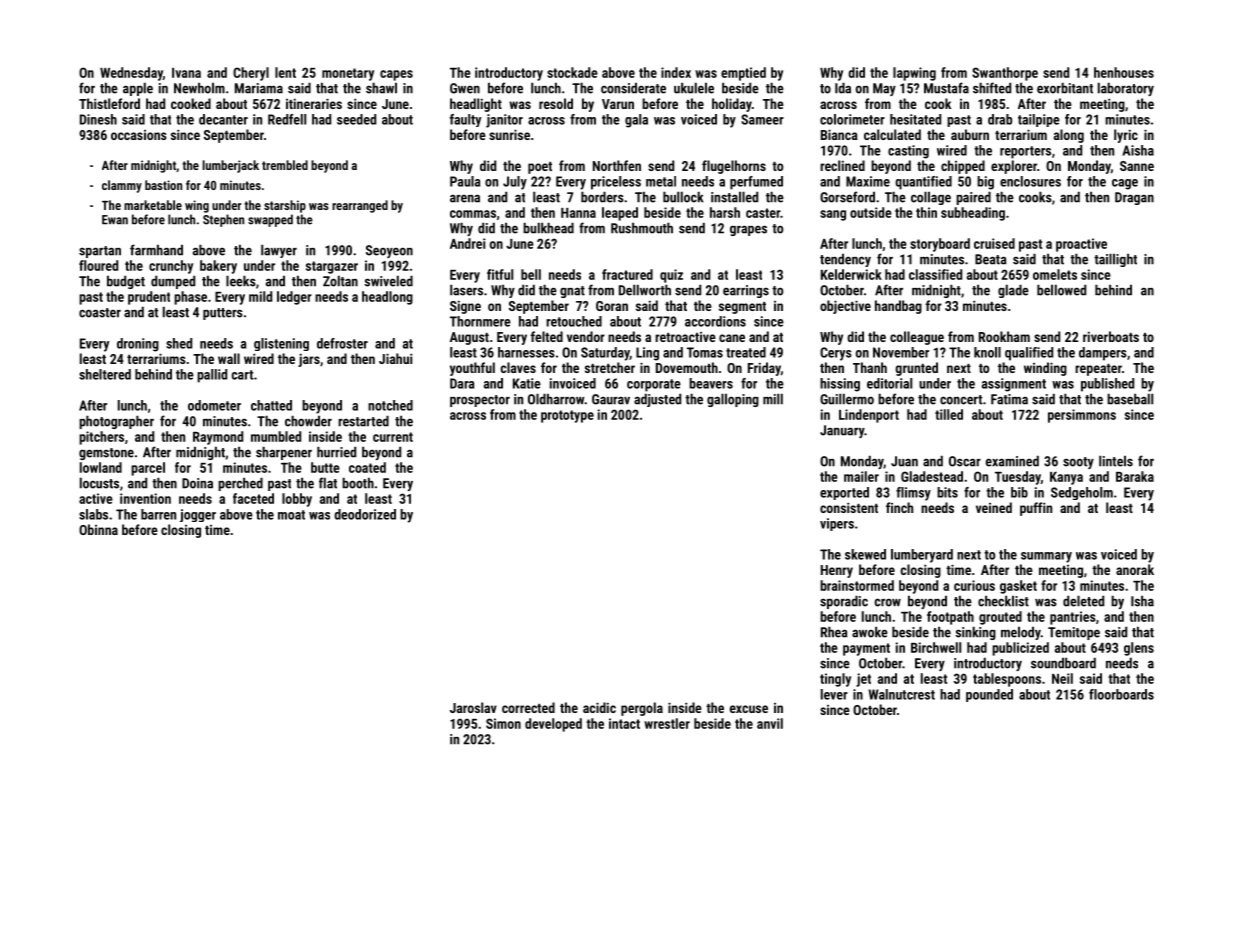 The image size is (1233, 952). What do you see at coordinates (642, 709) in the screenshot?
I see `pergola` at bounding box center [642, 709].
